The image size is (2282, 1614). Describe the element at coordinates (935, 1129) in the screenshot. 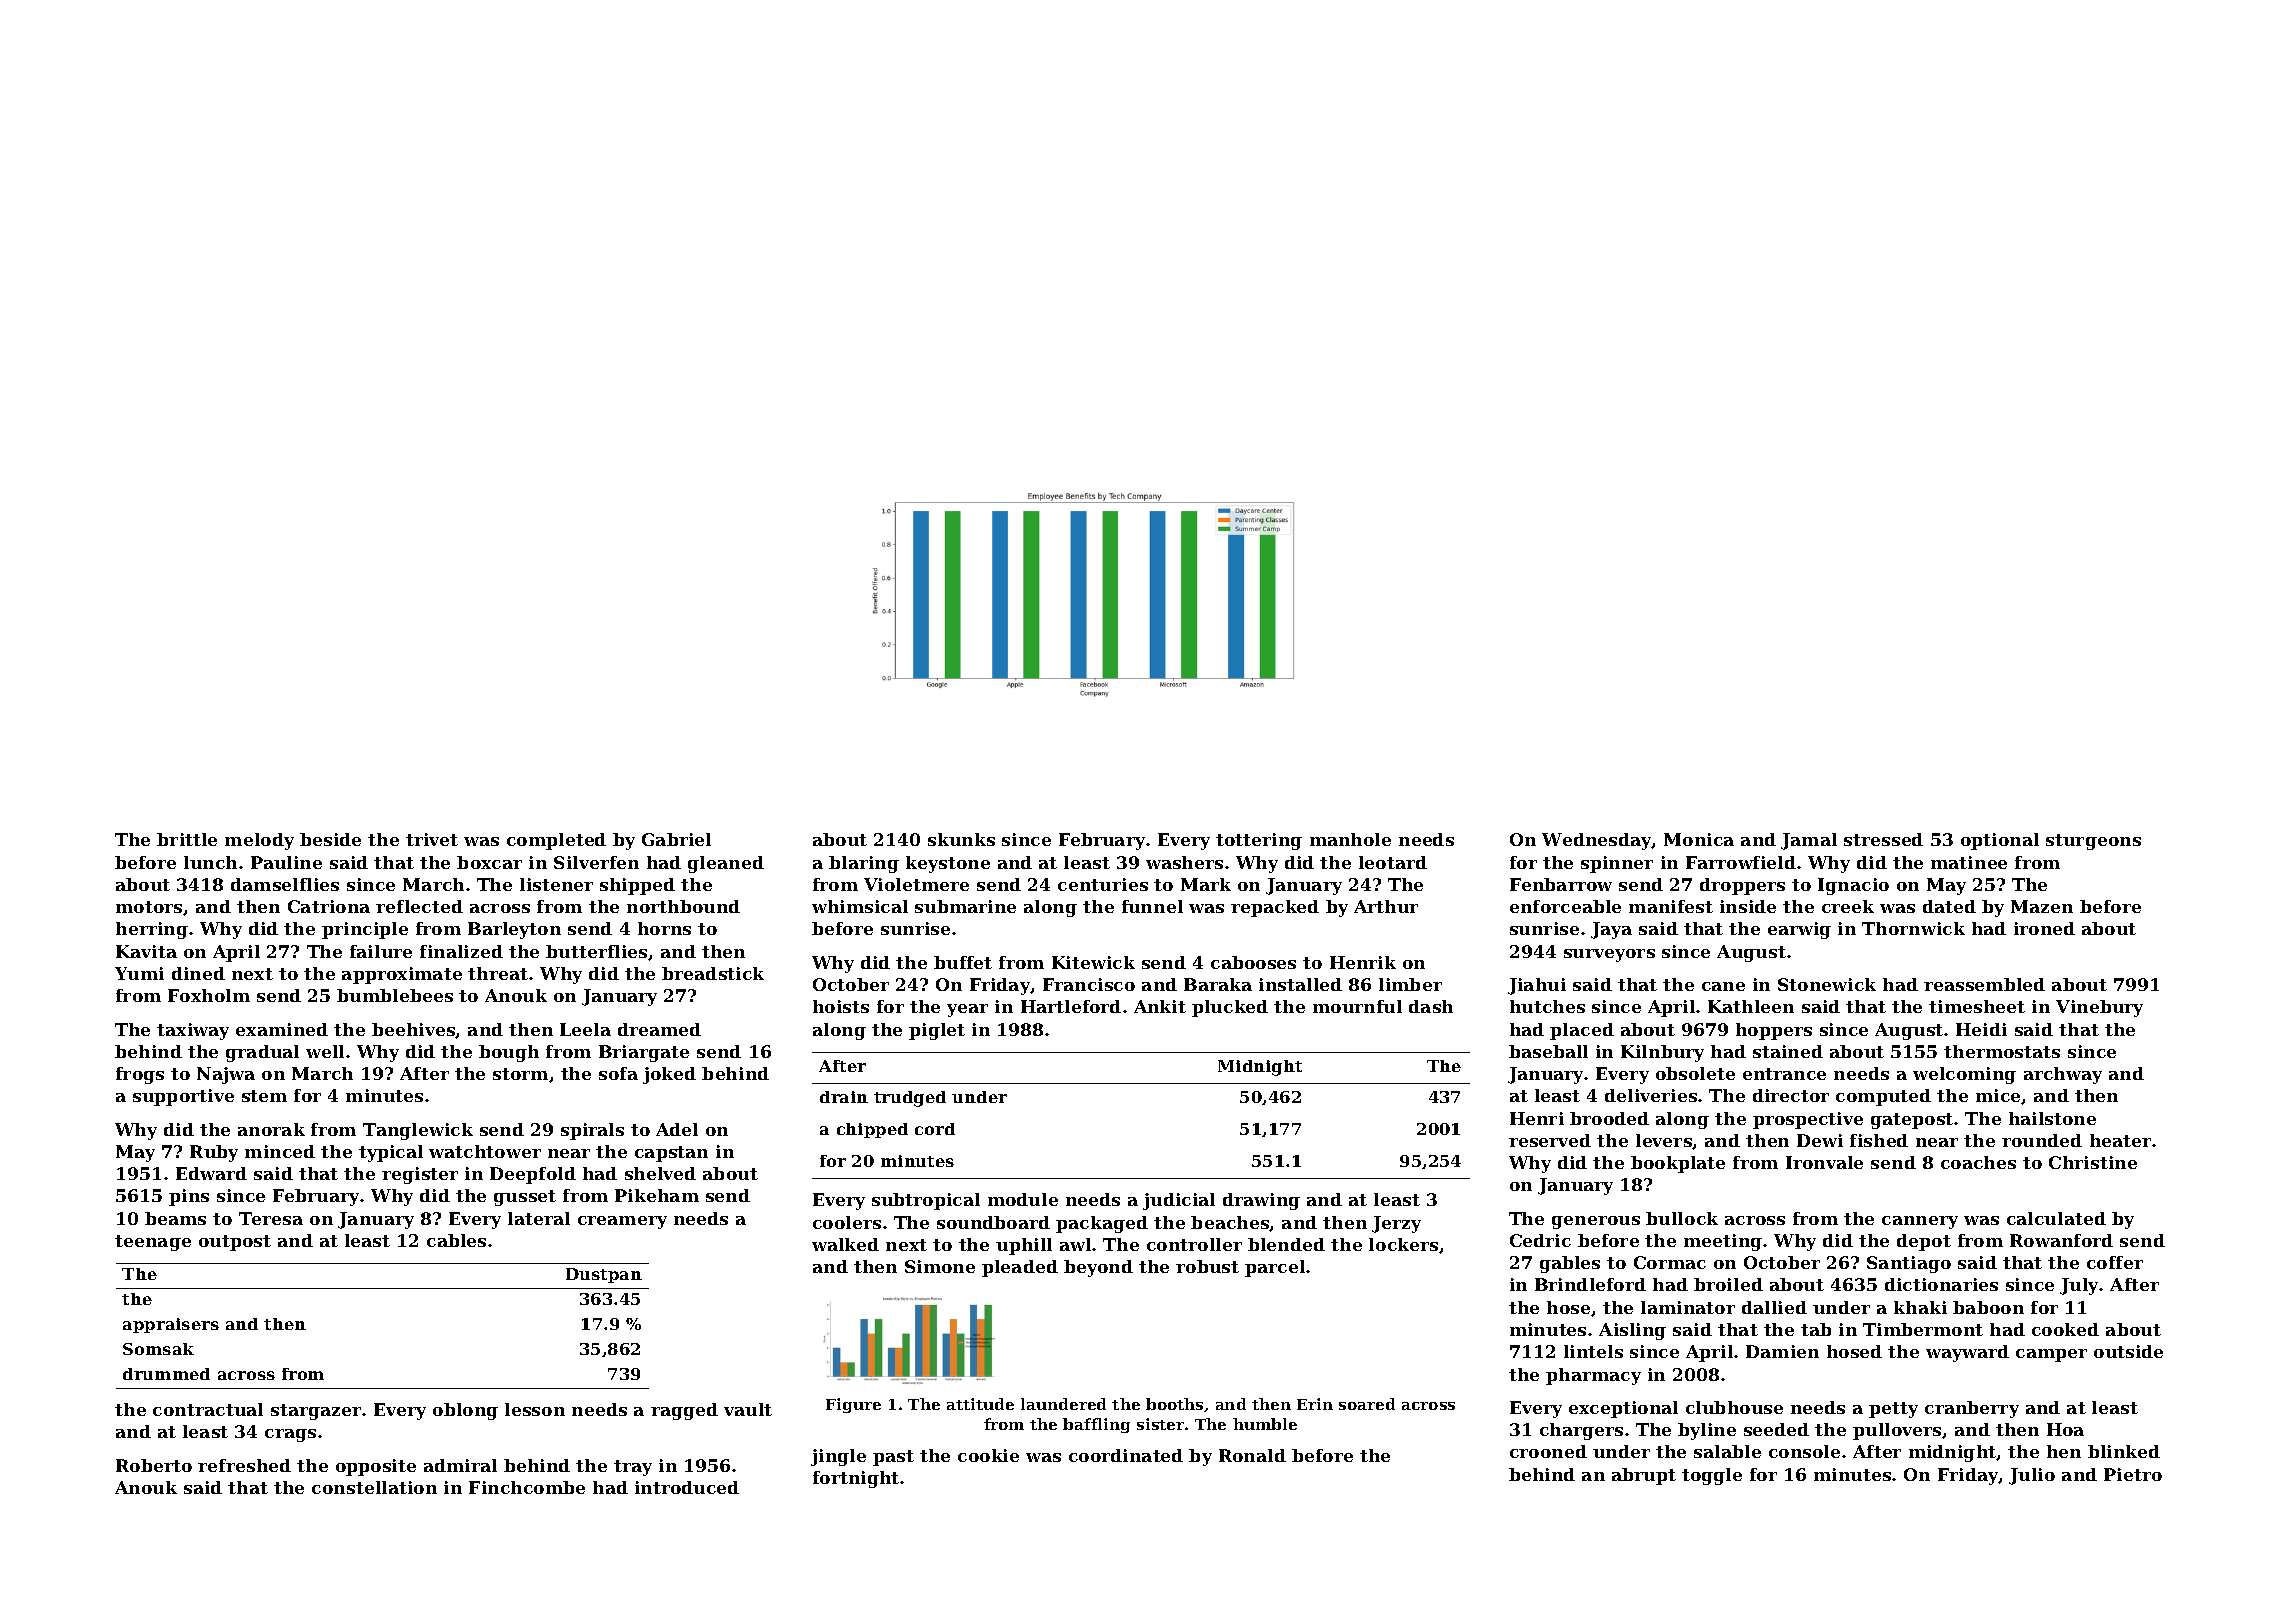

I see `cord` at that location.
